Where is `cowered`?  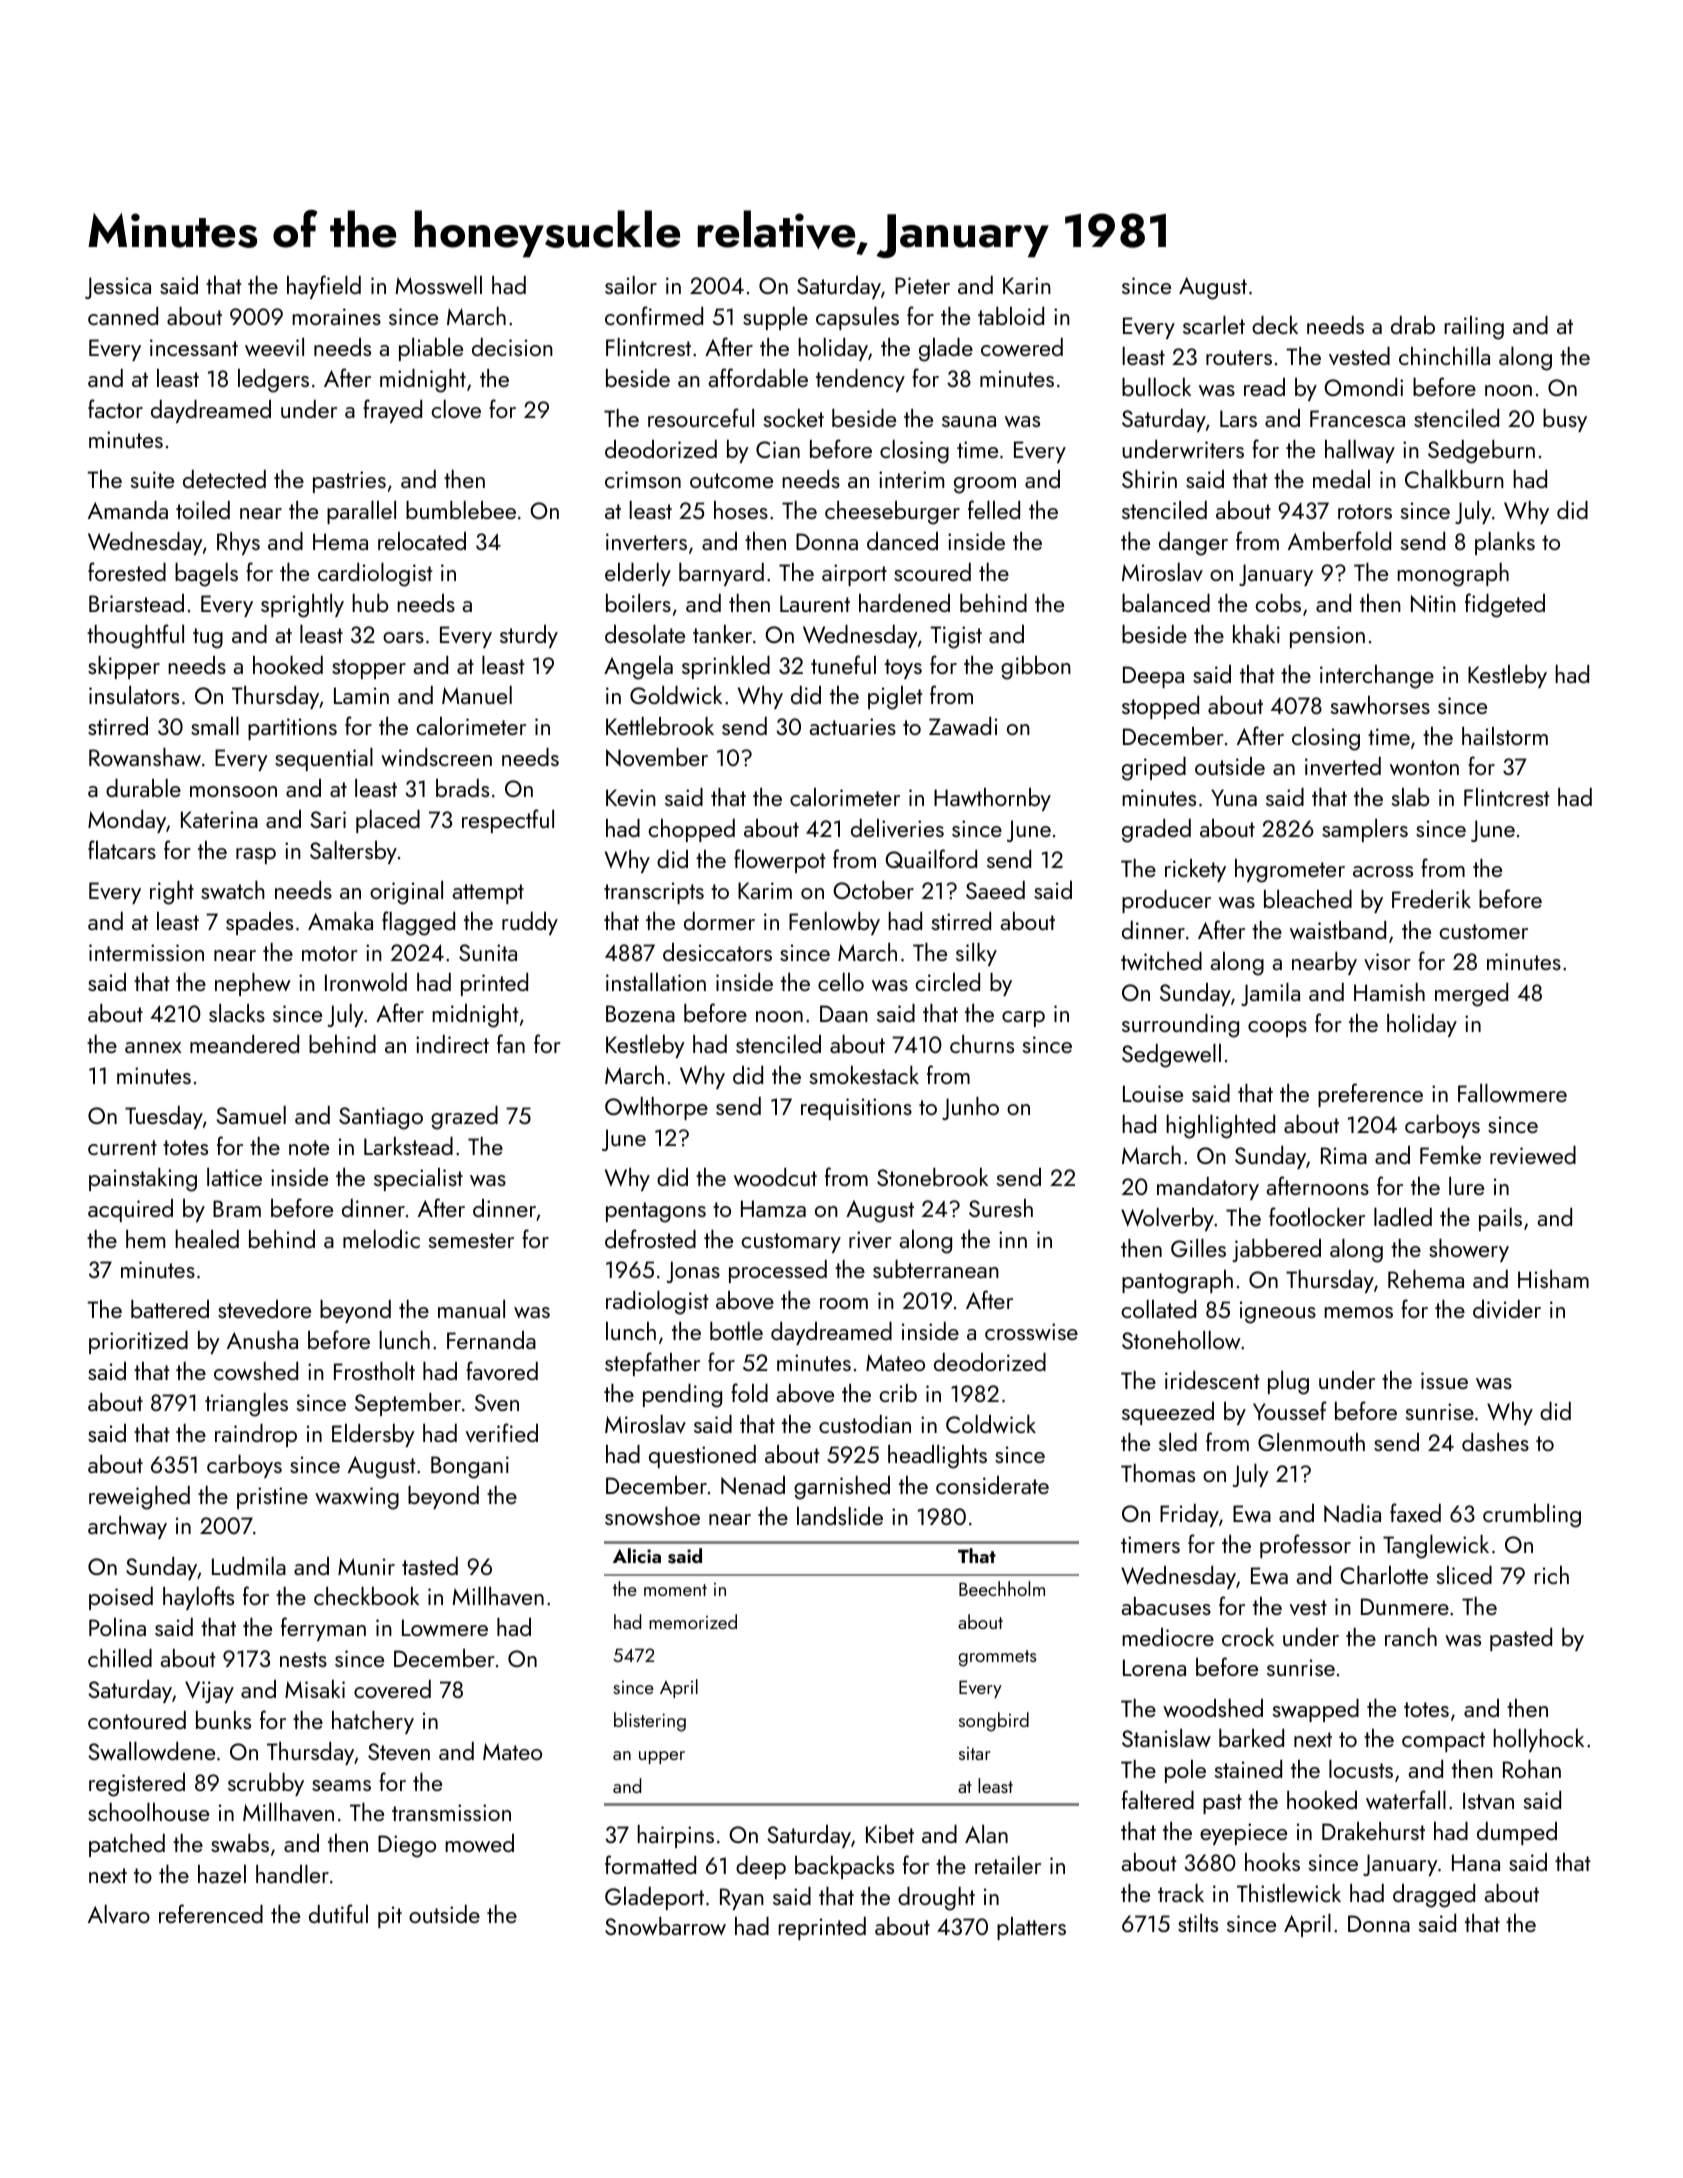
cowered is located at coordinates (1022, 347).
